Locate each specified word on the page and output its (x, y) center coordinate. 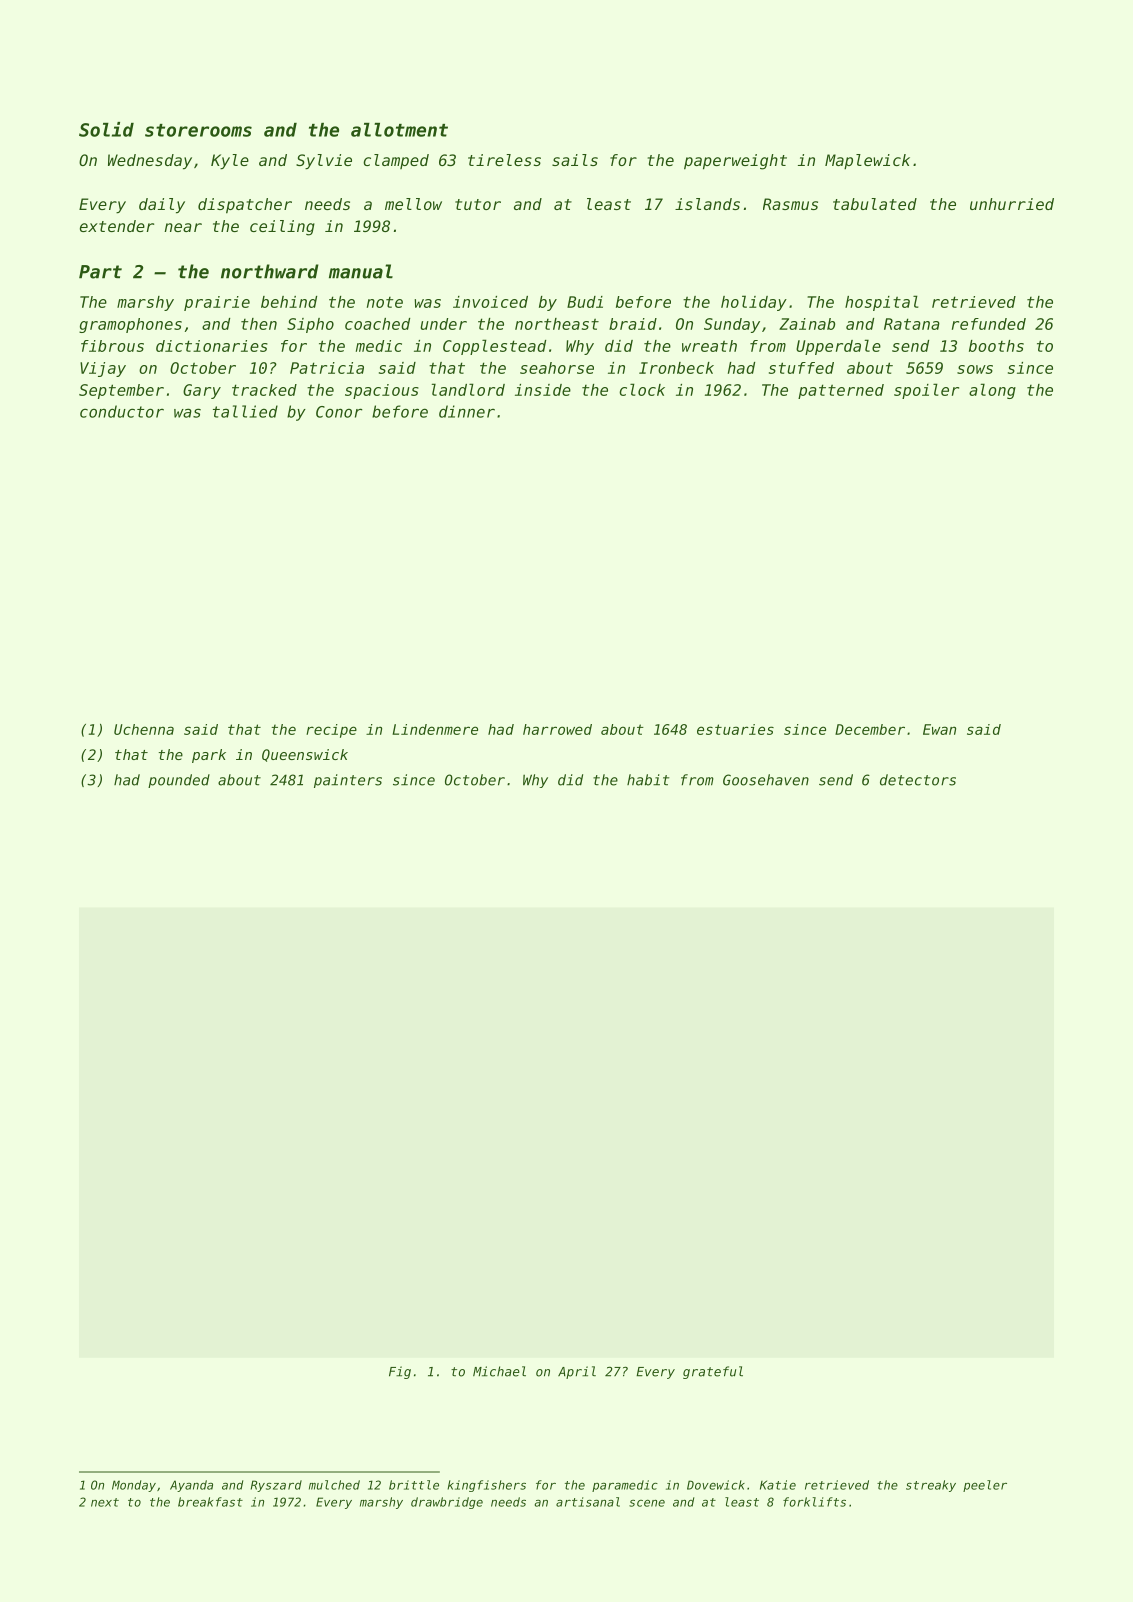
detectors (918, 780)
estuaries (735, 729)
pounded (179, 781)
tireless (504, 160)
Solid (106, 129)
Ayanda (191, 1486)
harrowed (557, 729)
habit (648, 780)
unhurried (1012, 204)
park (209, 756)
